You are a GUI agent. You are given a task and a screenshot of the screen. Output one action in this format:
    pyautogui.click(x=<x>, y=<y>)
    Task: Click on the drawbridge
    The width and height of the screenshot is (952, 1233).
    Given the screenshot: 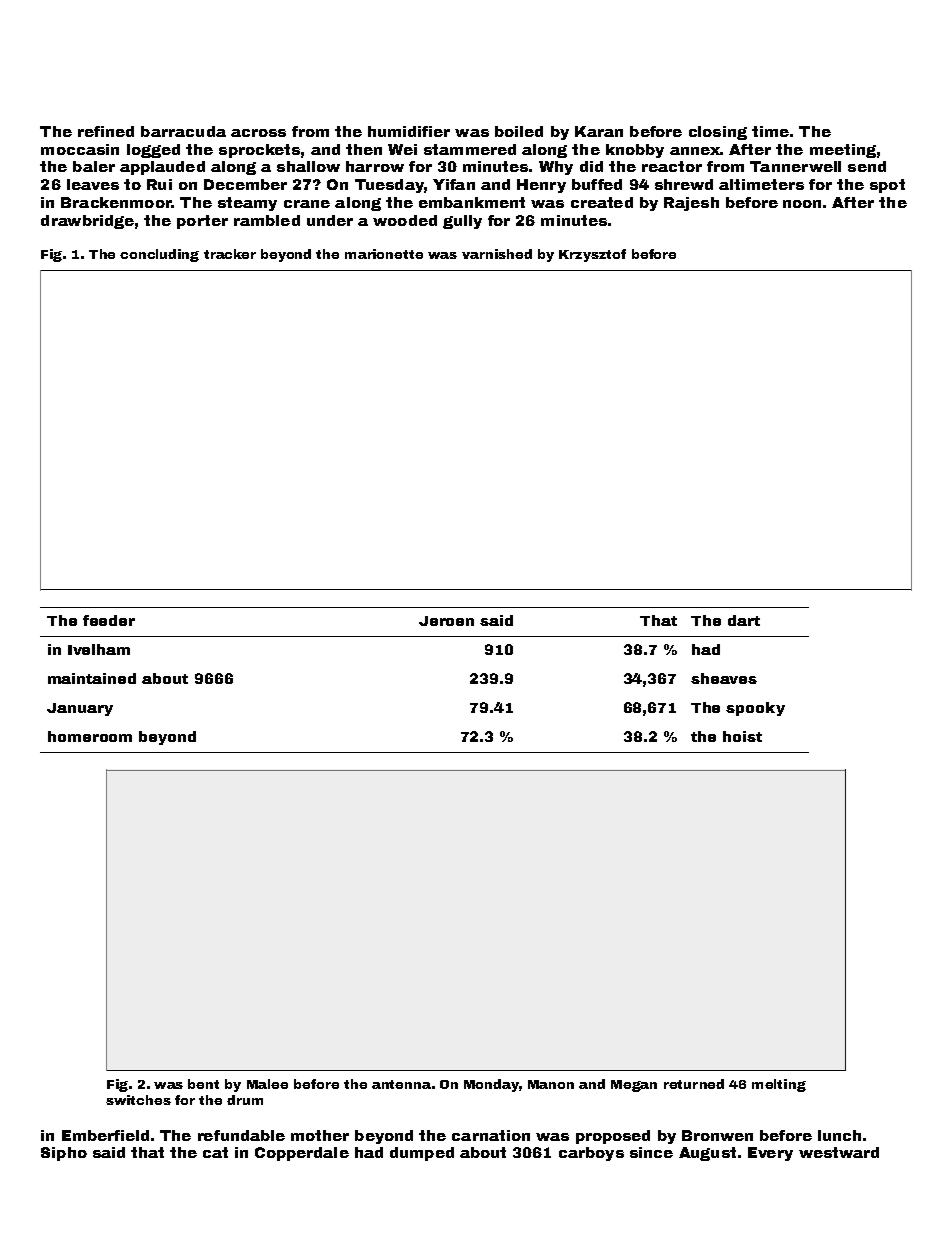 What is the action you would take?
    pyautogui.click(x=87, y=222)
